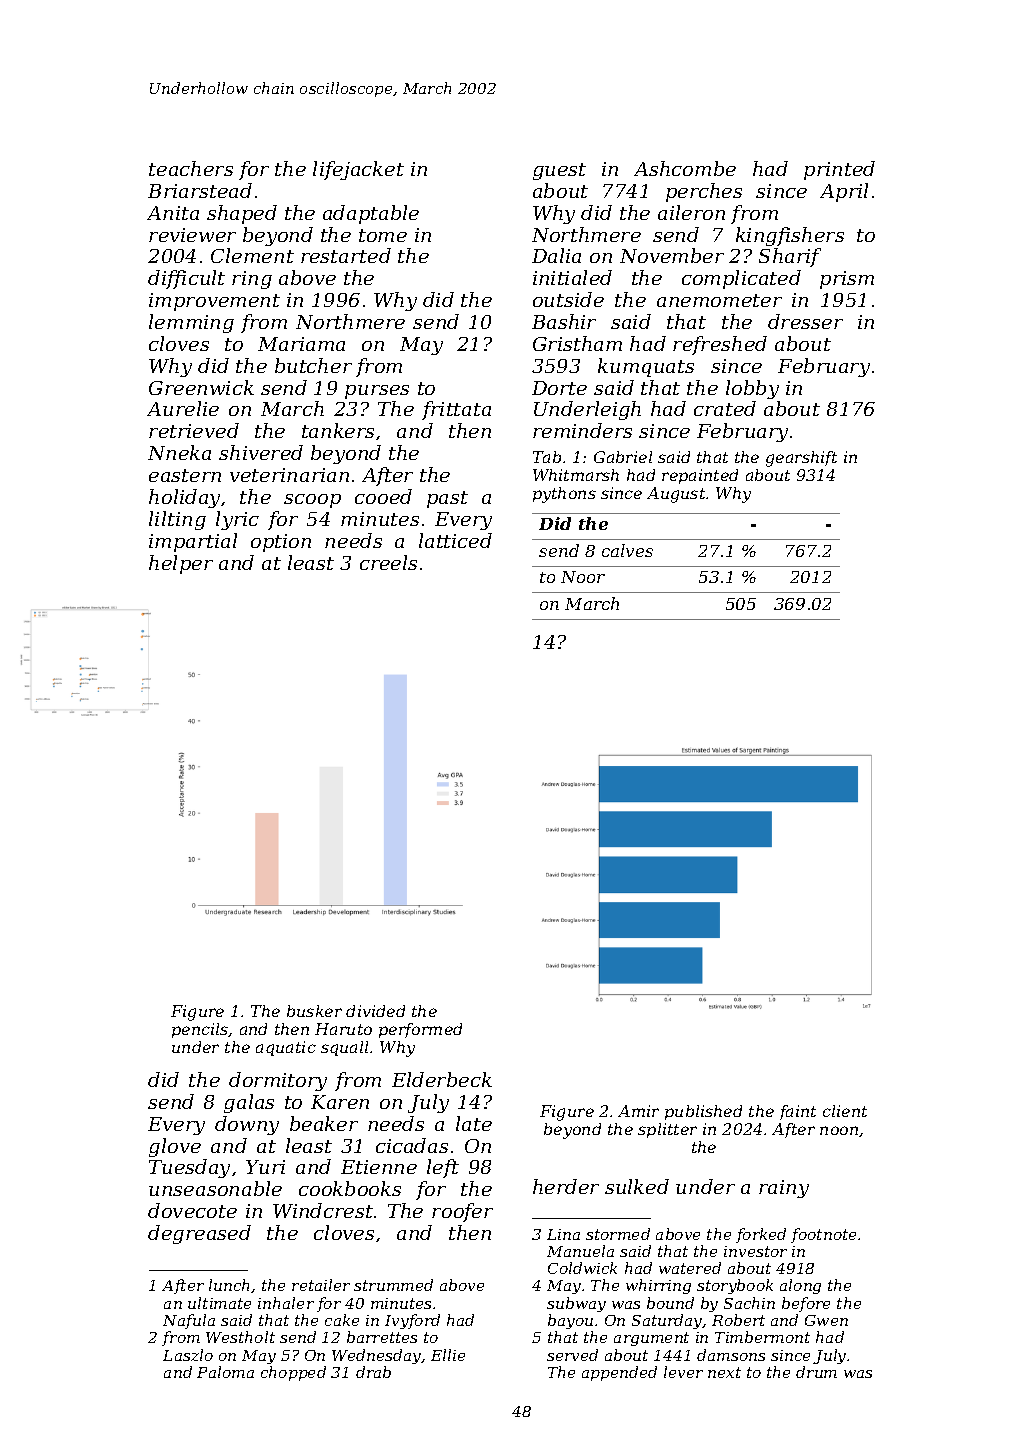 Image resolution: width=1025 pixels, height=1456 pixels. I want to click on Paloma, so click(225, 1372).
